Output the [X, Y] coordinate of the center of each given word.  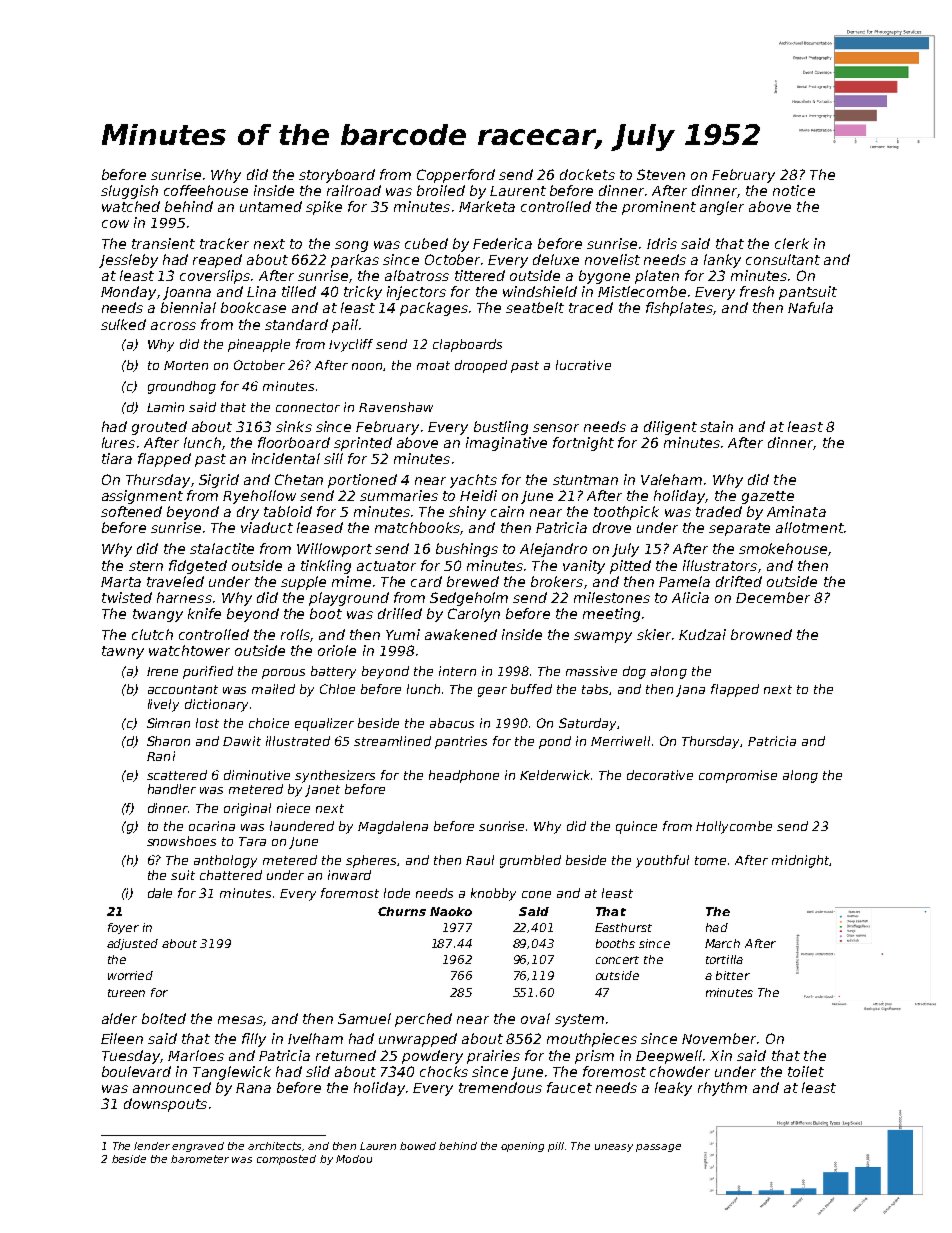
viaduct [267, 527]
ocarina [212, 826]
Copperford [456, 176]
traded [719, 511]
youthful [662, 861]
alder [119, 1018]
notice [794, 190]
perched [423, 1020]
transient [163, 243]
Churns [402, 911]
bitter [733, 975]
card [426, 581]
